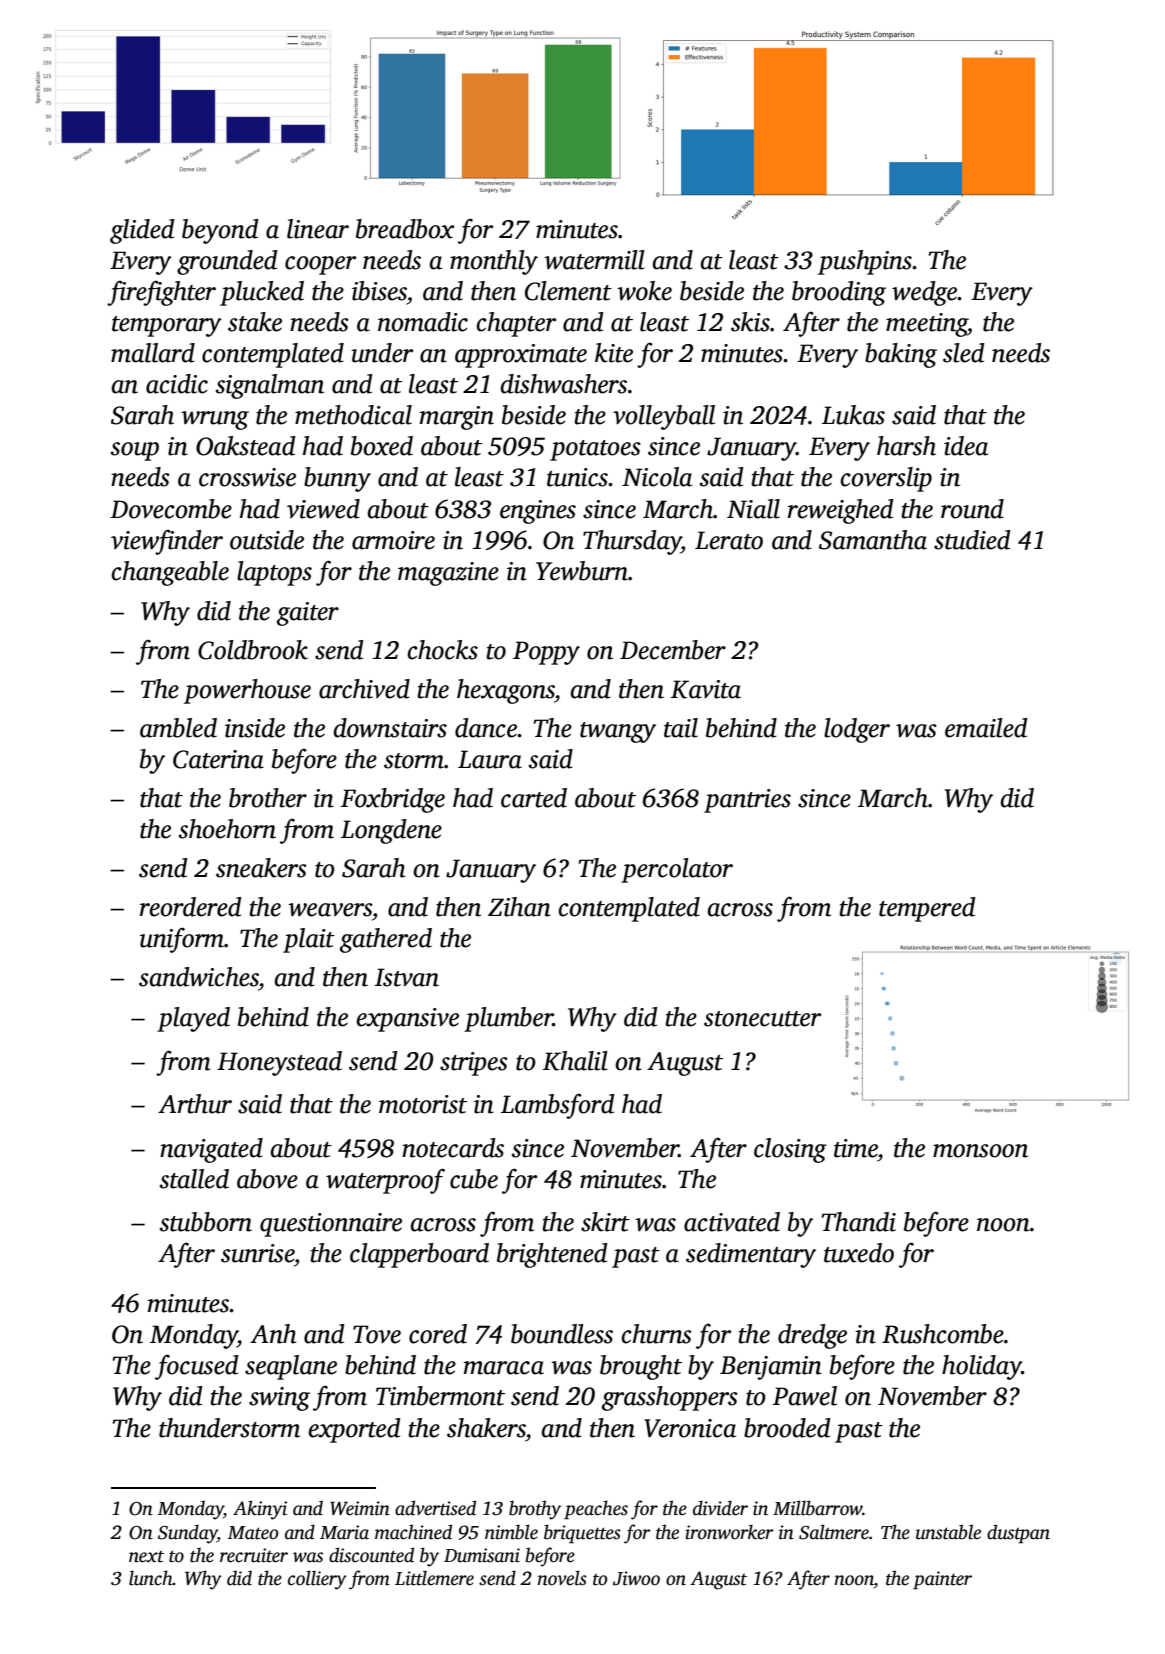 The width and height of the page is (1165, 1654). I want to click on churns, so click(656, 1334).
